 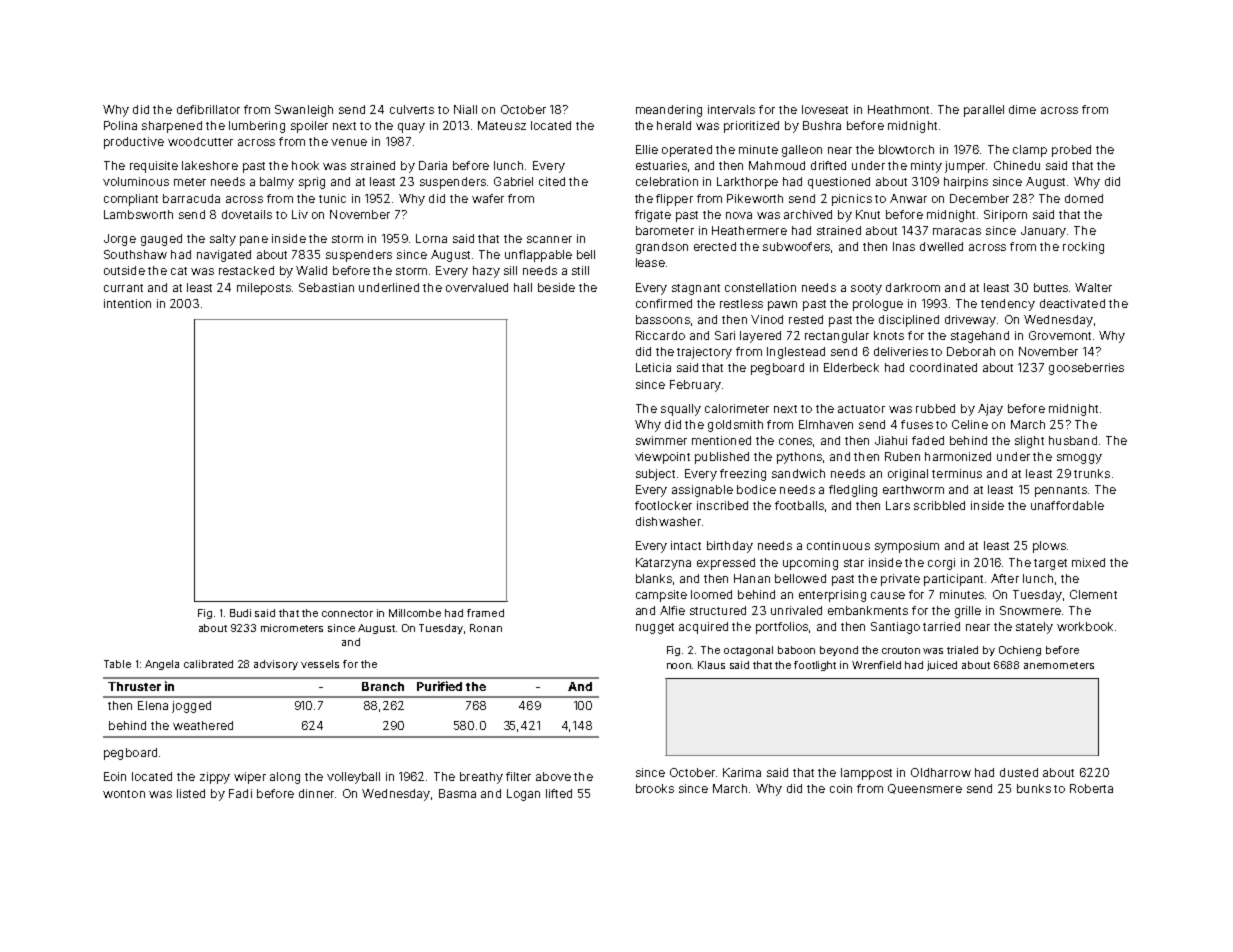 What do you see at coordinates (735, 426) in the screenshot?
I see `goldsmith` at bounding box center [735, 426].
